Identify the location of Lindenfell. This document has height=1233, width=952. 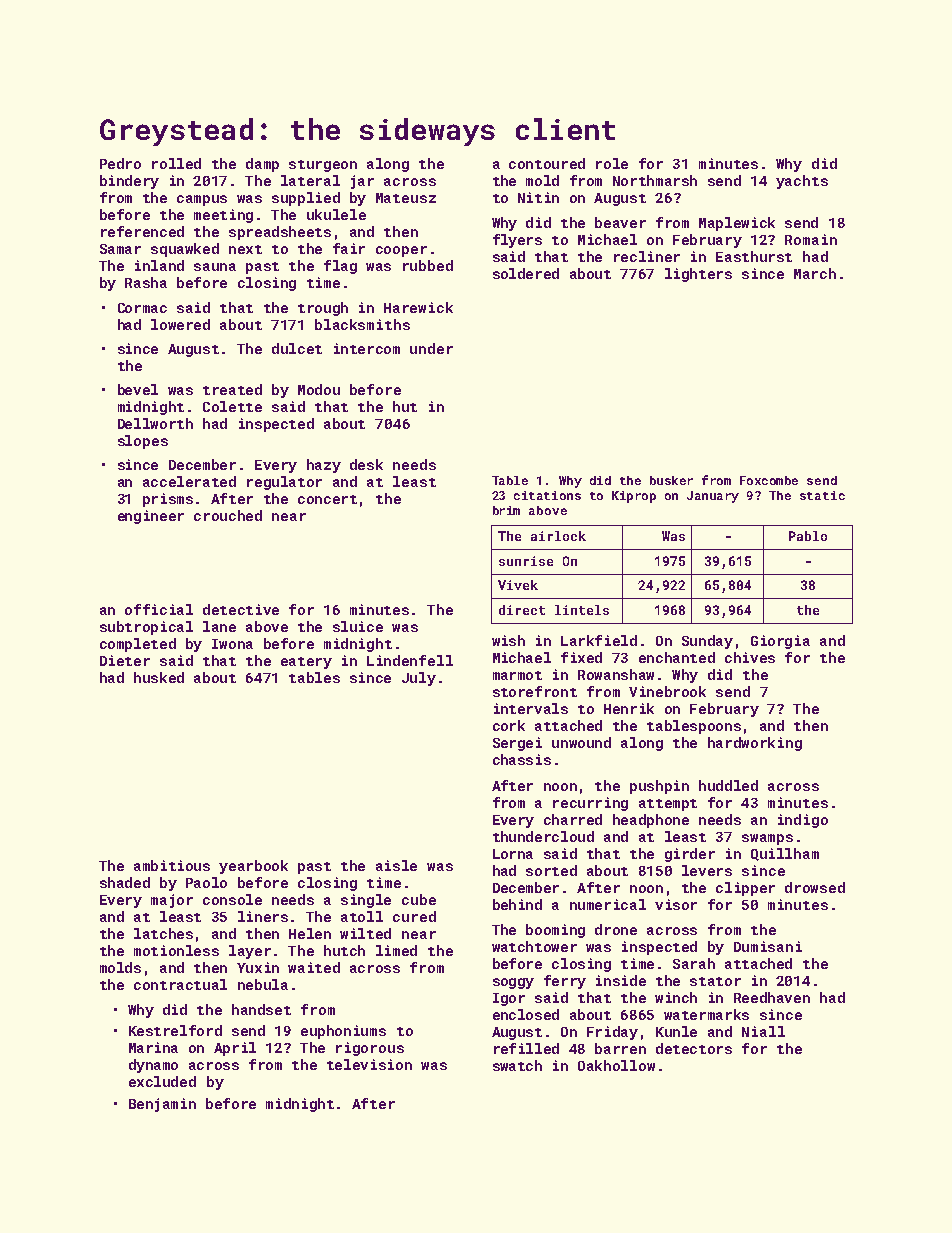
(410, 660).
